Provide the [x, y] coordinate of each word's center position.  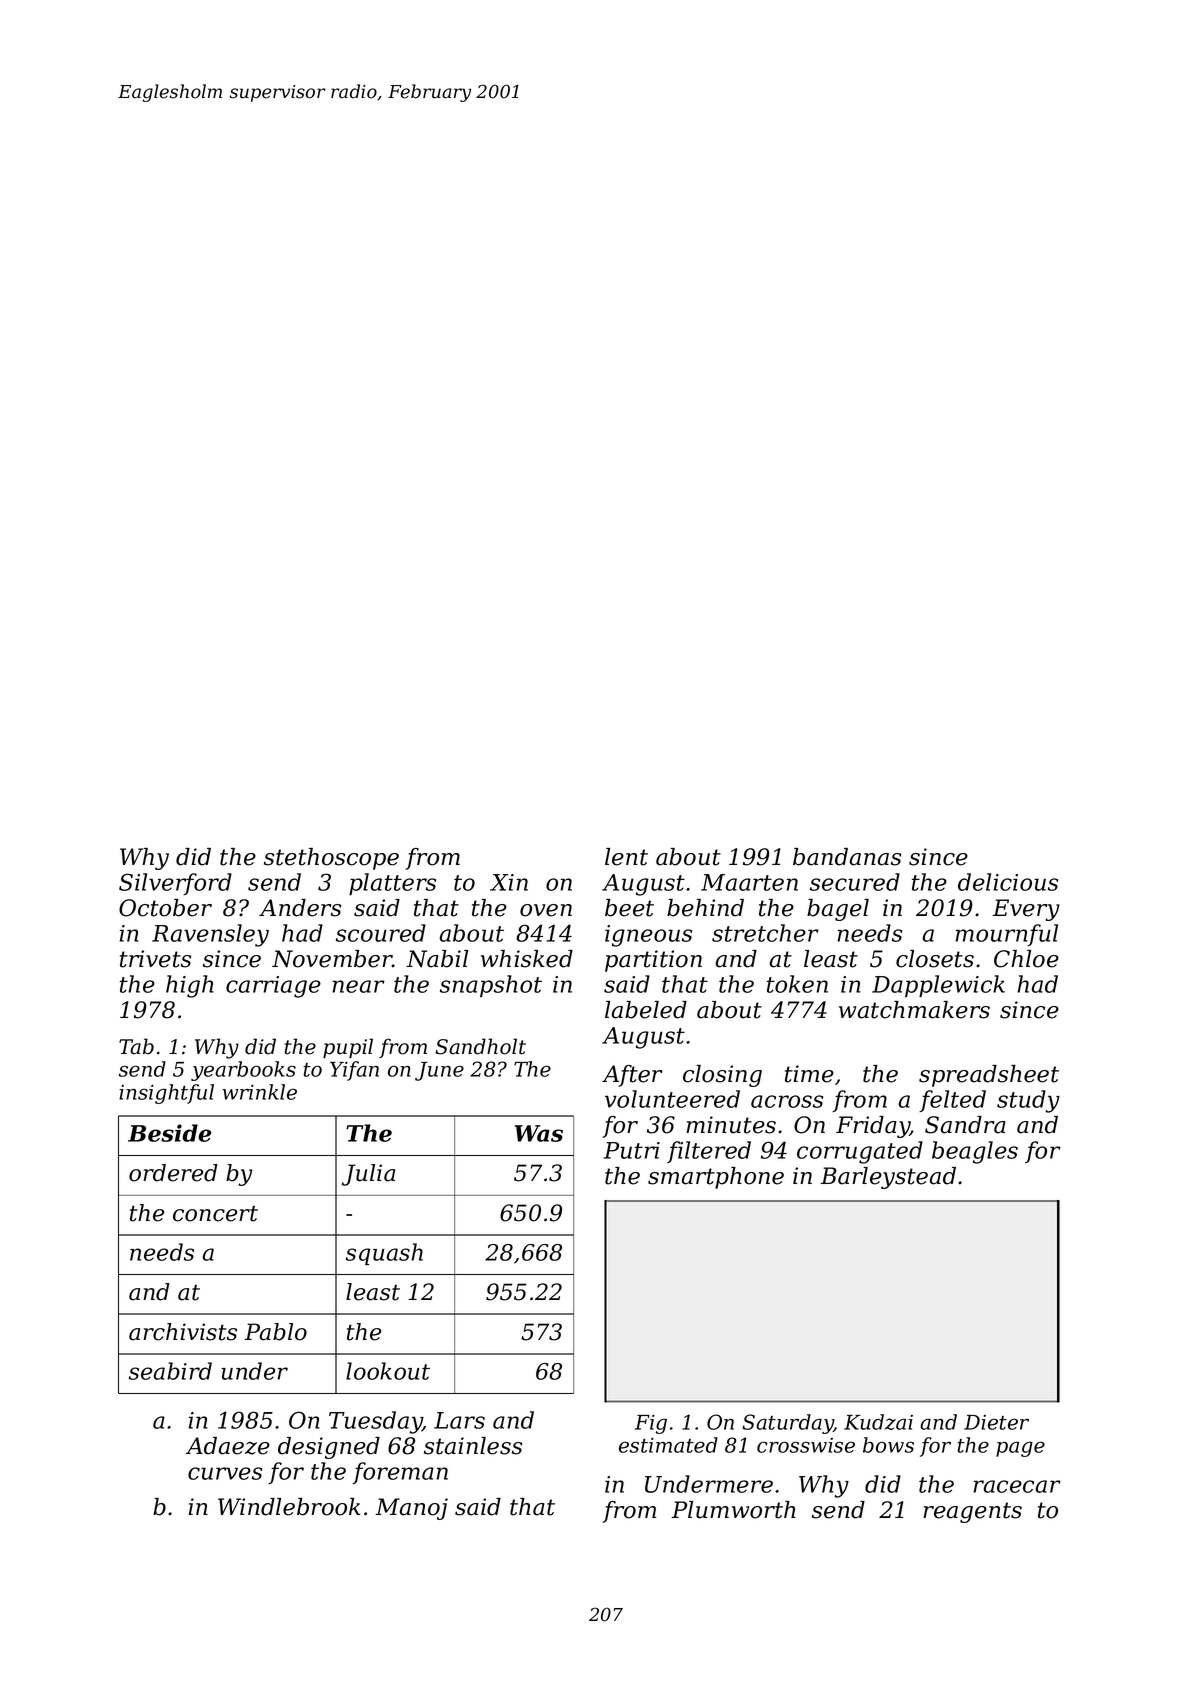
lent [626, 857]
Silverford [175, 884]
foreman [400, 1473]
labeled [646, 1010]
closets [935, 959]
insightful [166, 1094]
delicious [1008, 882]
